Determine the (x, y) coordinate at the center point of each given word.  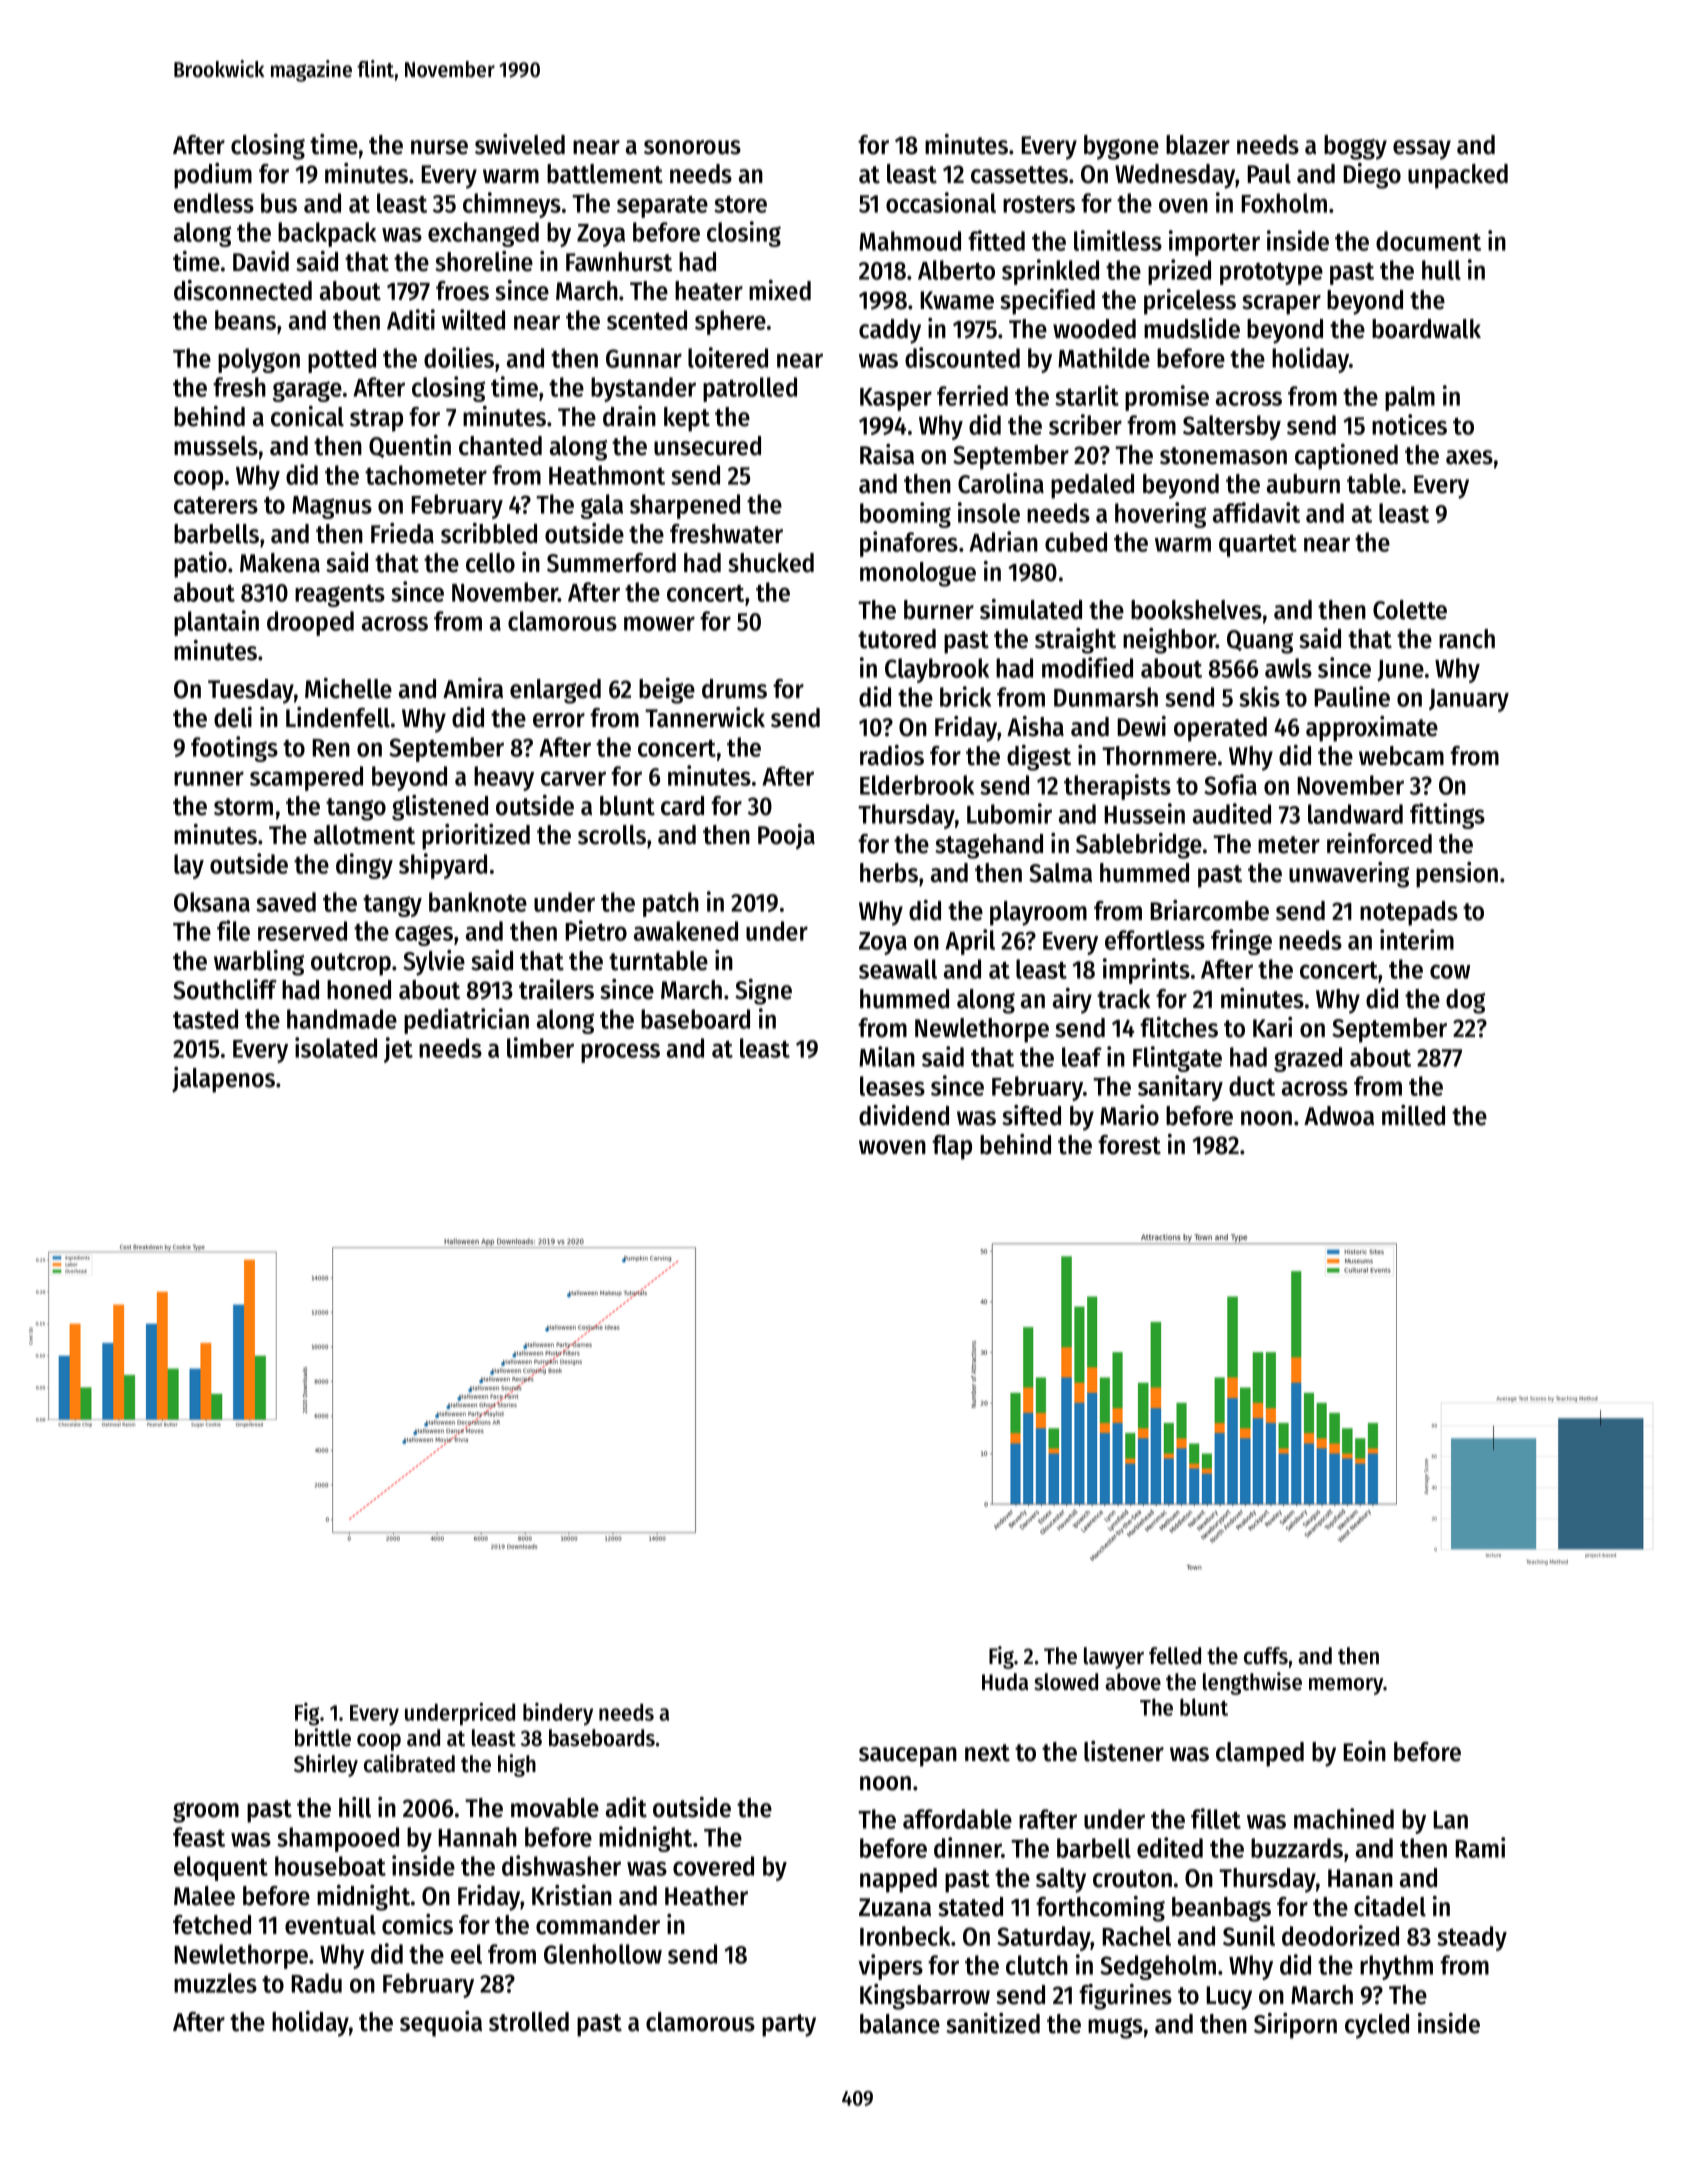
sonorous (692, 147)
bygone (1121, 147)
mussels (216, 446)
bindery (558, 1714)
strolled (529, 2022)
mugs (1115, 2028)
